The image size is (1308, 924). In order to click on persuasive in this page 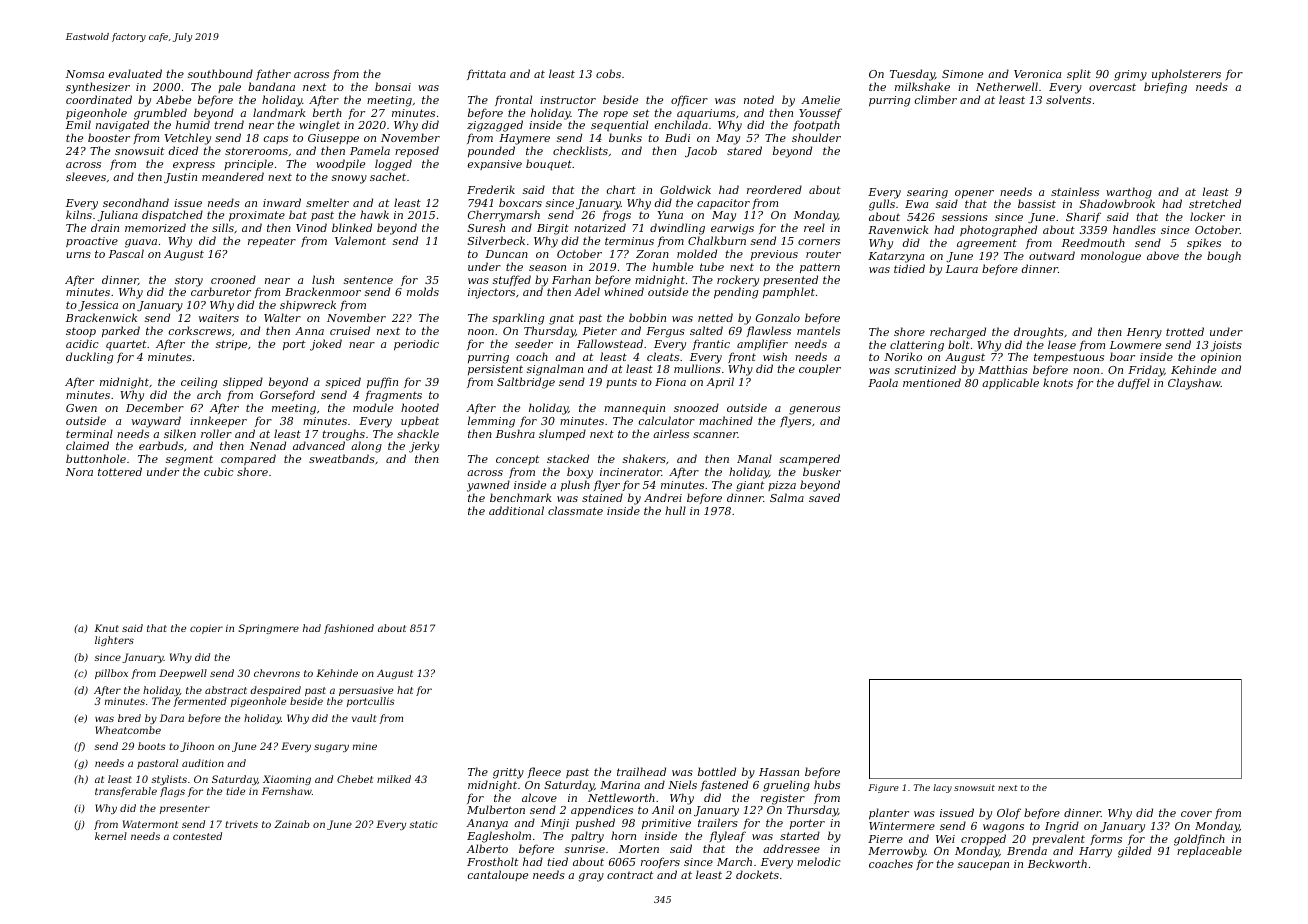, I will do `click(366, 691)`.
